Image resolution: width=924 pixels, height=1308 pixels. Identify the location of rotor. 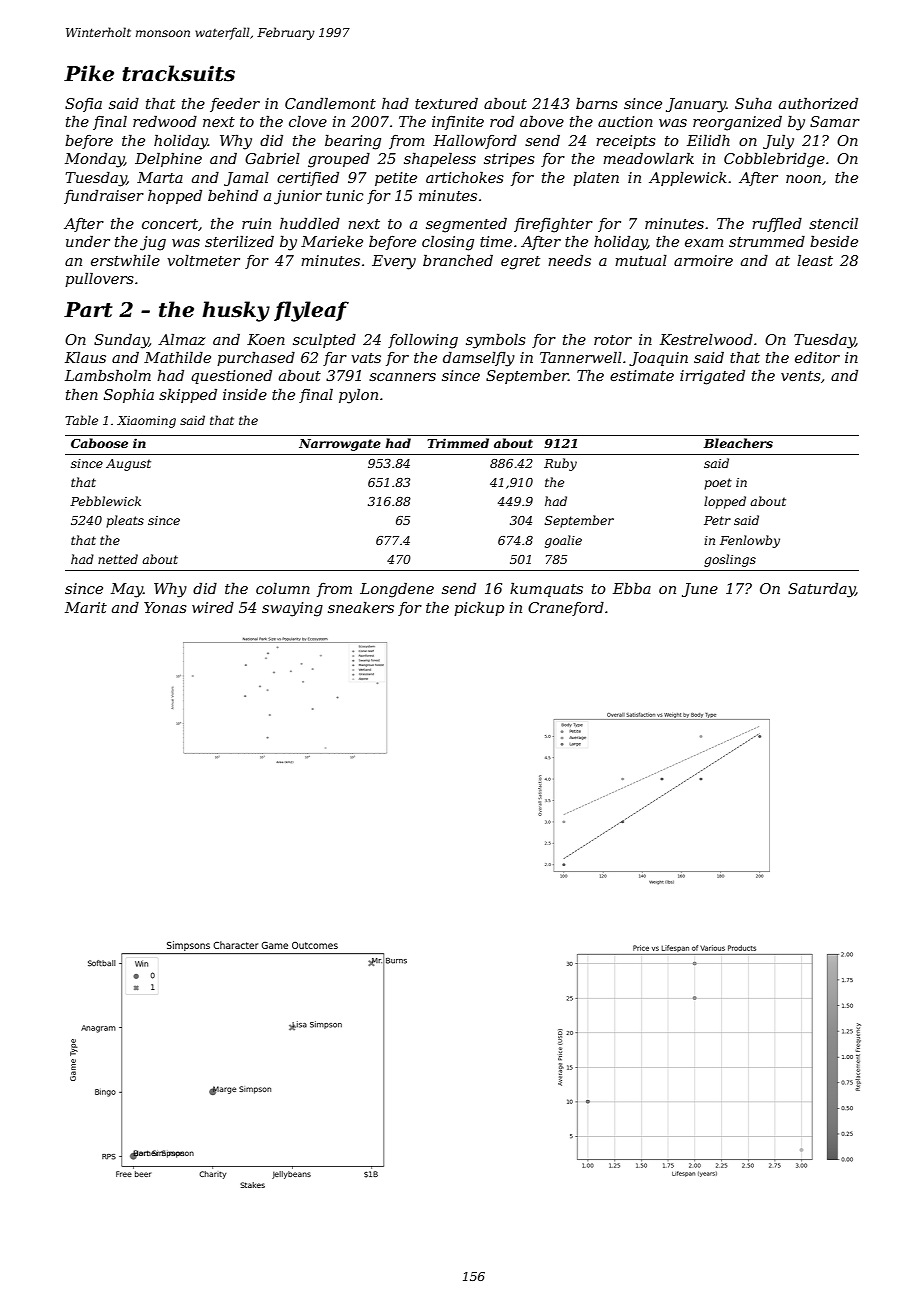
(613, 340).
